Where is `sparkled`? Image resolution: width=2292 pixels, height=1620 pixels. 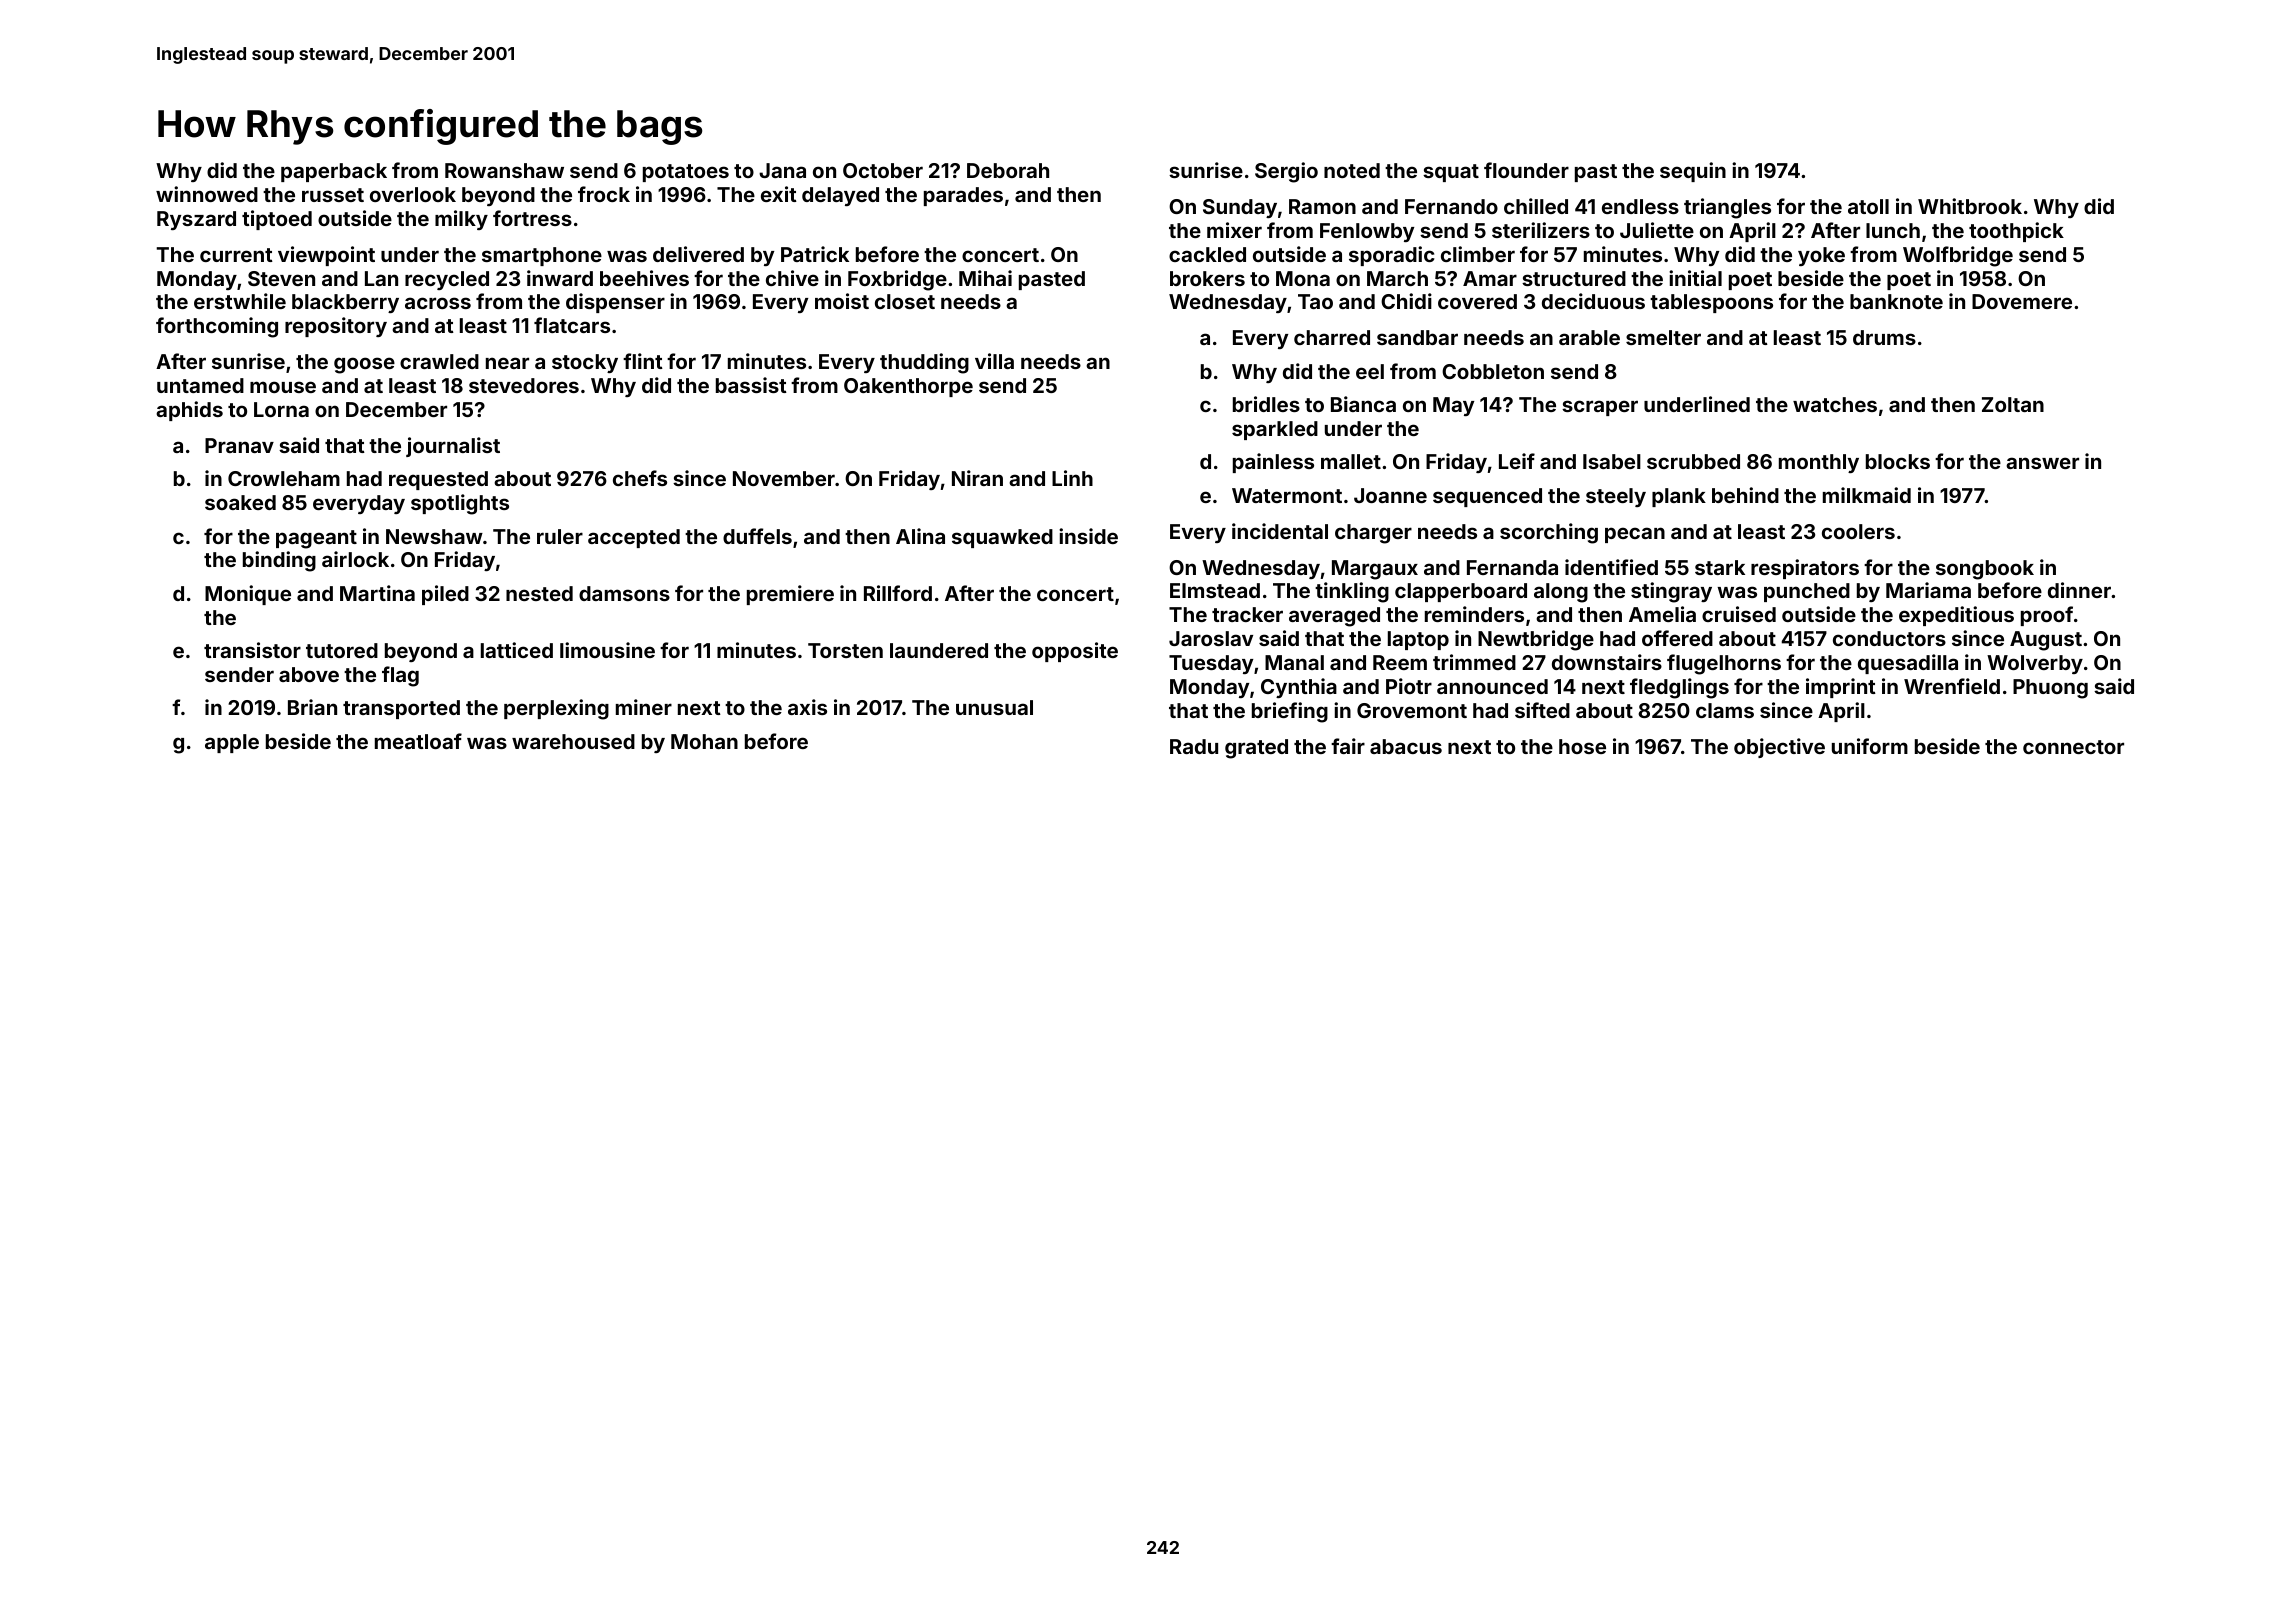 sparkled is located at coordinates (1275, 430).
